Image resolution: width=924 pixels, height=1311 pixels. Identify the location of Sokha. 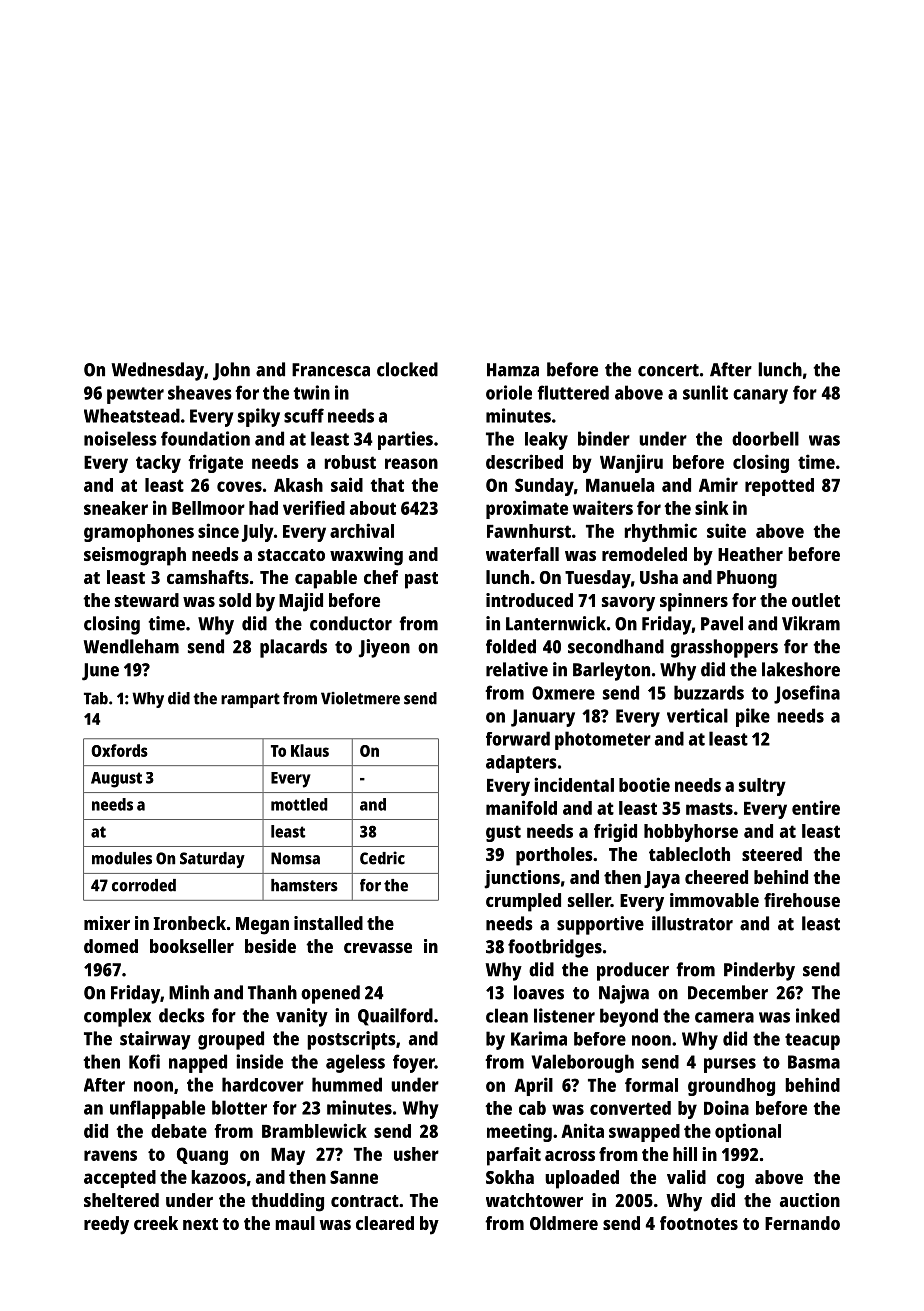
(510, 1177).
